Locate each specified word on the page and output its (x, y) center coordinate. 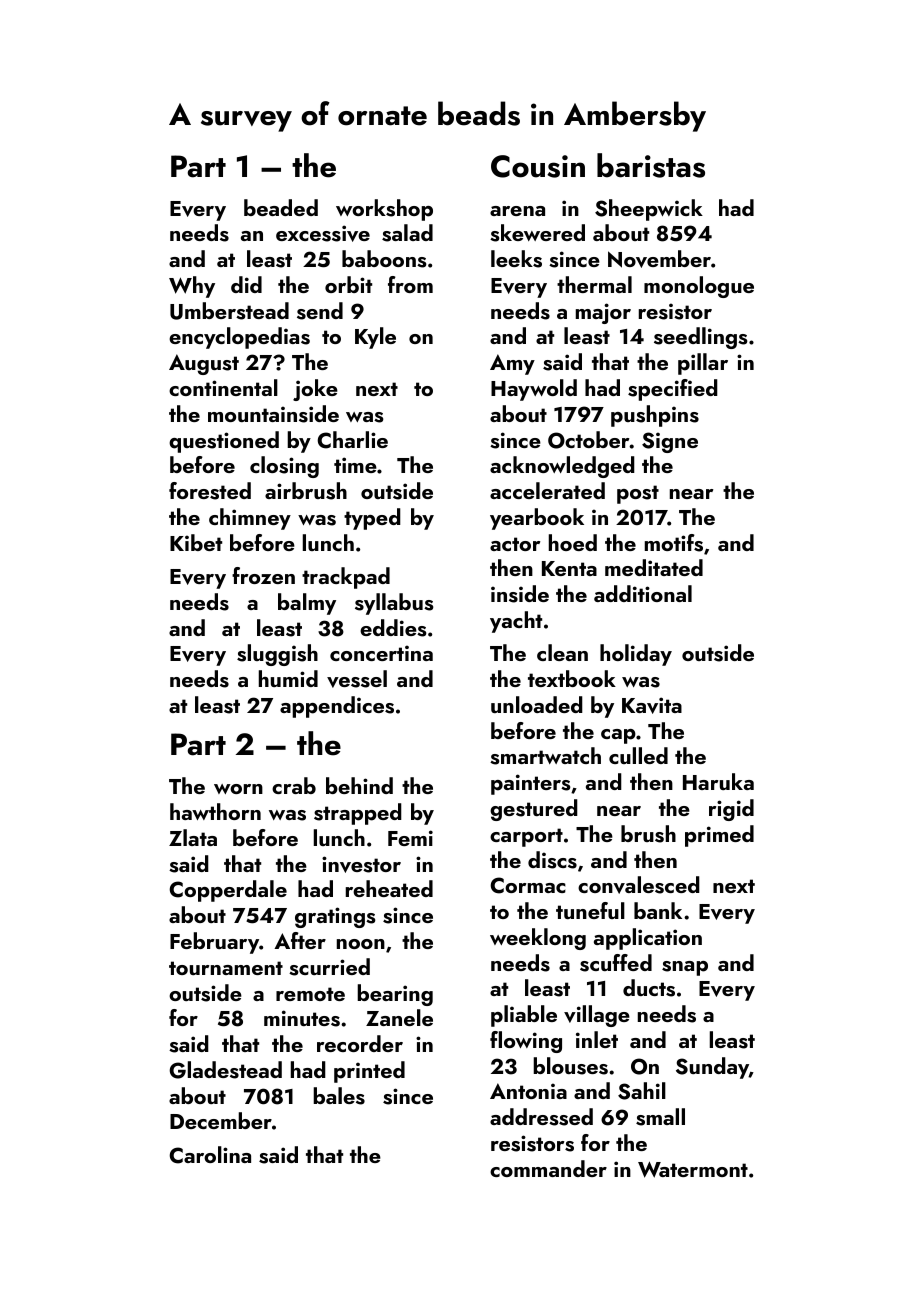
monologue (699, 287)
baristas (651, 165)
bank (658, 910)
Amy (512, 364)
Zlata (193, 837)
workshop (384, 210)
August (204, 364)
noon (361, 944)
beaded (281, 207)
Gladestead (225, 1070)
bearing (395, 995)
